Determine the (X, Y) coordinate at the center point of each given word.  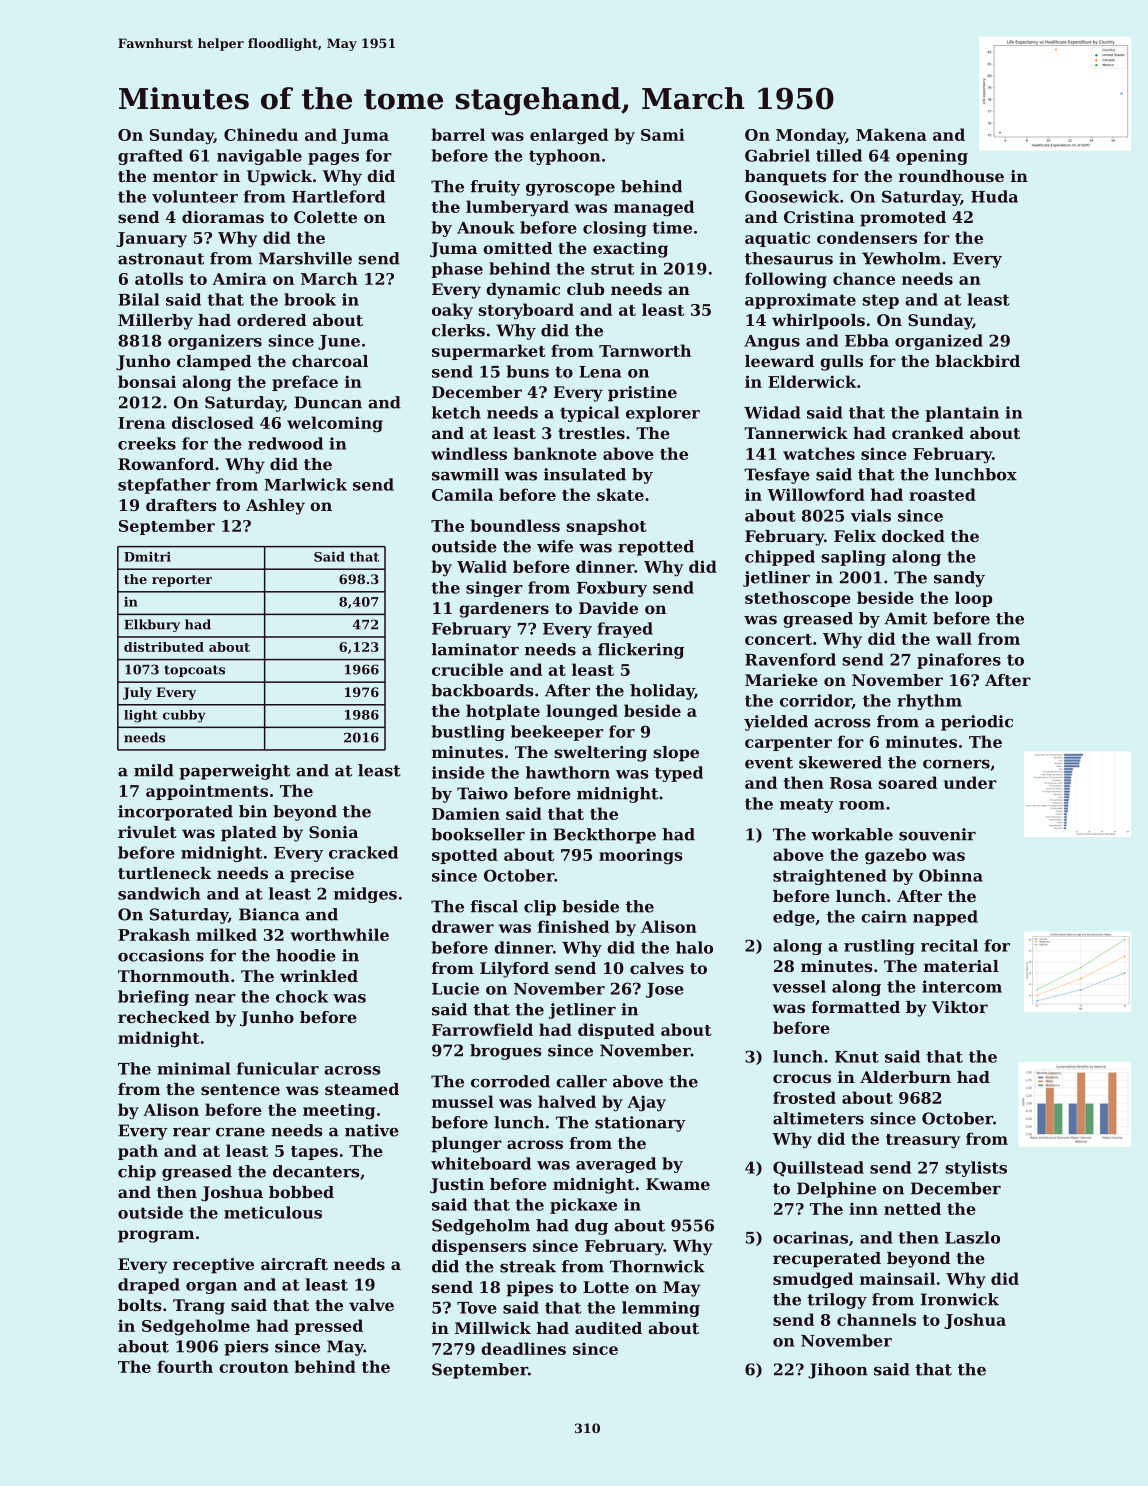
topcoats (194, 671)
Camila (462, 494)
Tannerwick (796, 433)
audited (608, 1328)
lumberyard (517, 208)
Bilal (138, 299)
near (215, 998)
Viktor (960, 1007)
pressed (329, 1327)
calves (657, 968)
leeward (779, 361)
